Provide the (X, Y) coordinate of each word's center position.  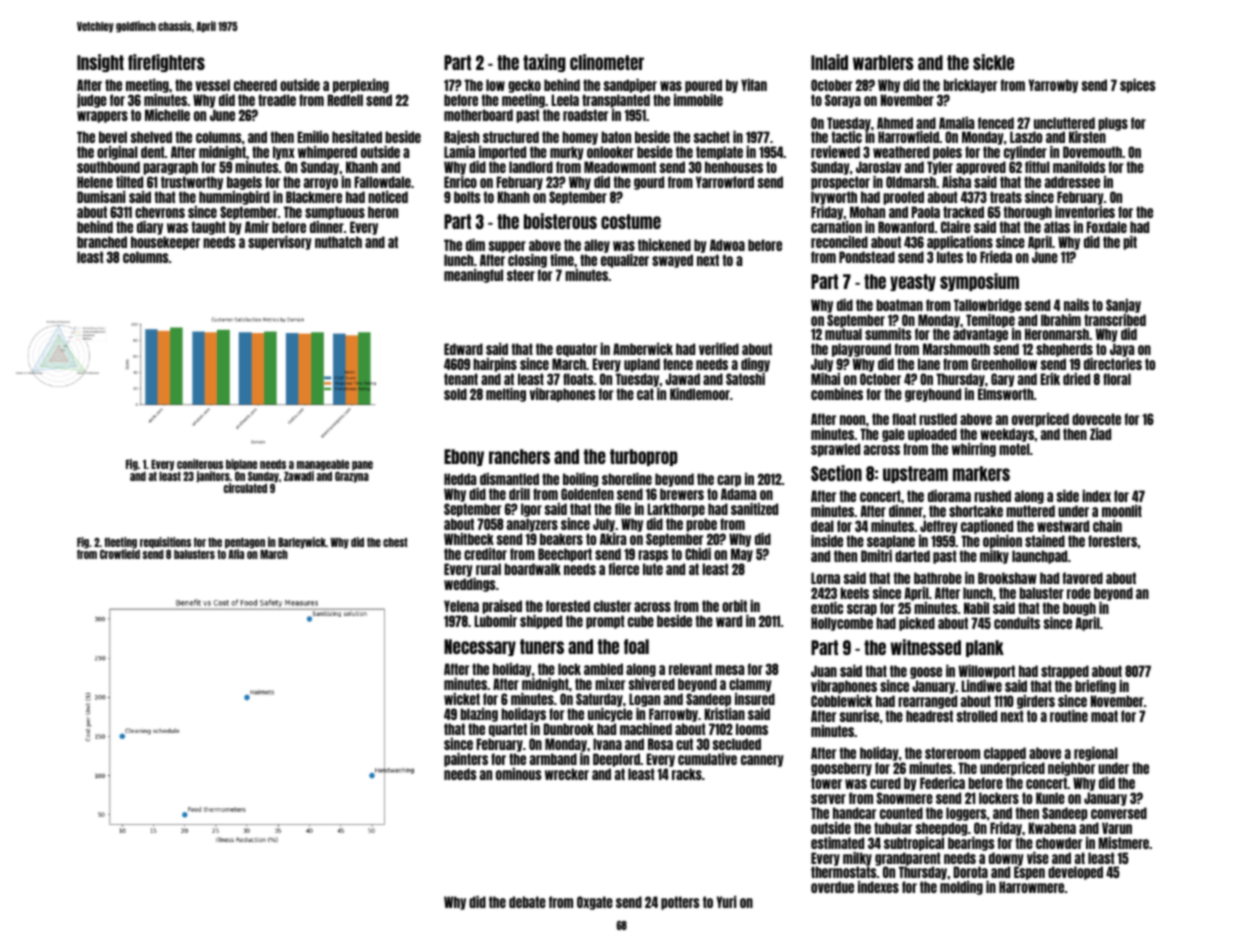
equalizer (625, 261)
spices (1137, 86)
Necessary (480, 647)
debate (527, 902)
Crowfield (120, 554)
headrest (929, 716)
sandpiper (630, 86)
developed (1075, 873)
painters (466, 760)
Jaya (1122, 350)
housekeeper (165, 243)
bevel (113, 137)
